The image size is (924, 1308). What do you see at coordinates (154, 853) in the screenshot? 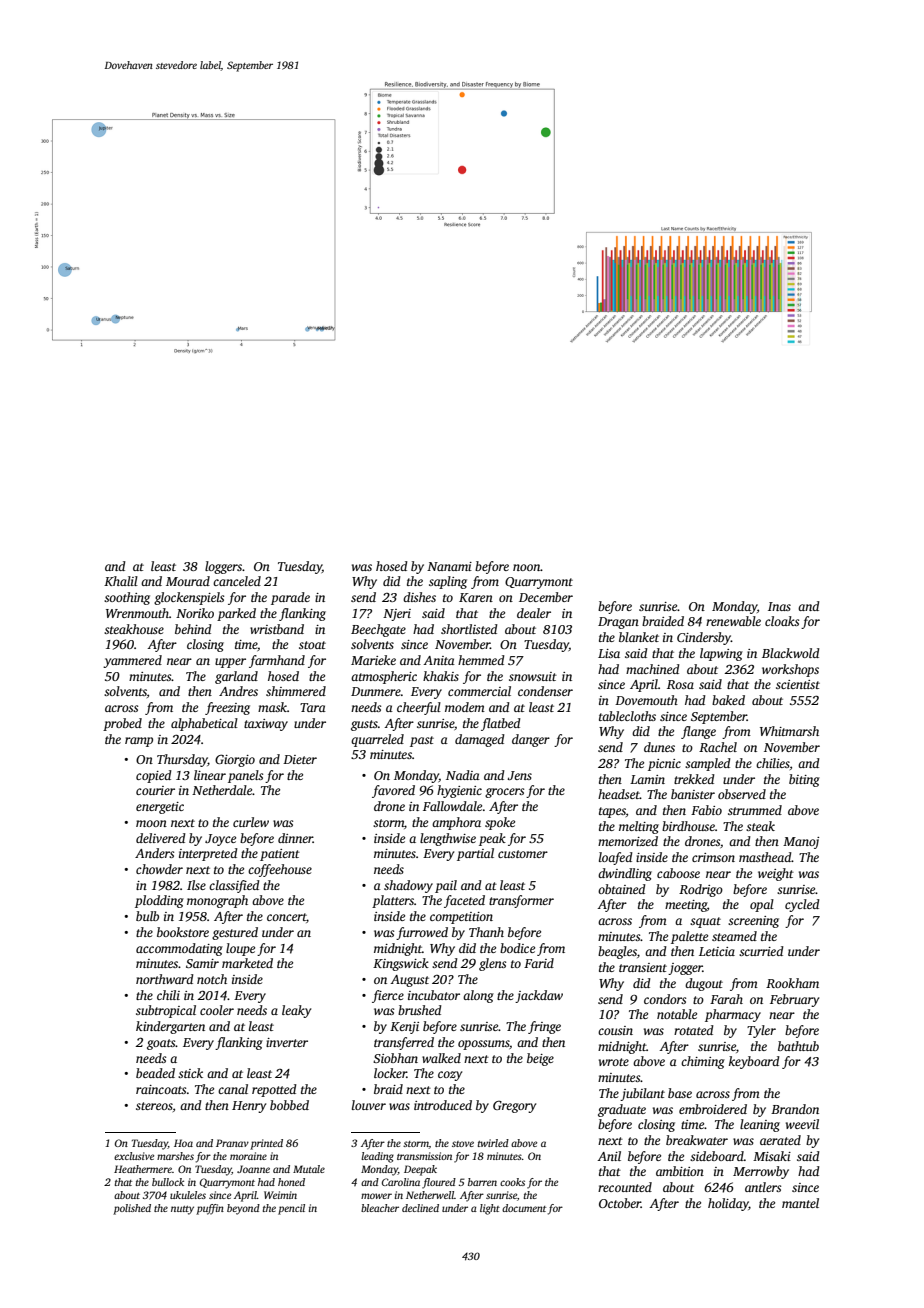
I see `Anders` at bounding box center [154, 853].
